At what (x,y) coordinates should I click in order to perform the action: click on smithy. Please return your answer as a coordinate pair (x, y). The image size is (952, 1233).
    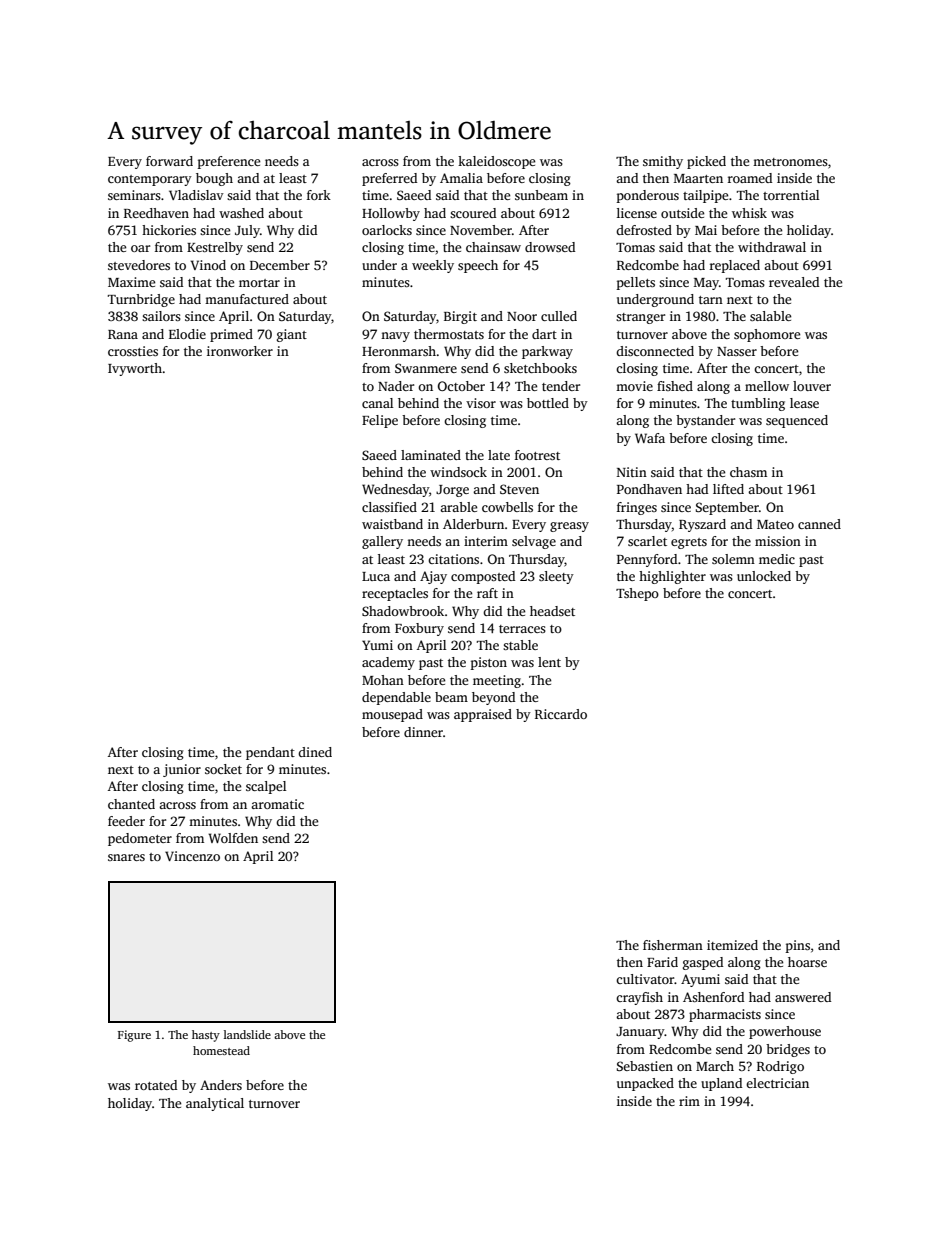
    Looking at the image, I should click on (663, 162).
